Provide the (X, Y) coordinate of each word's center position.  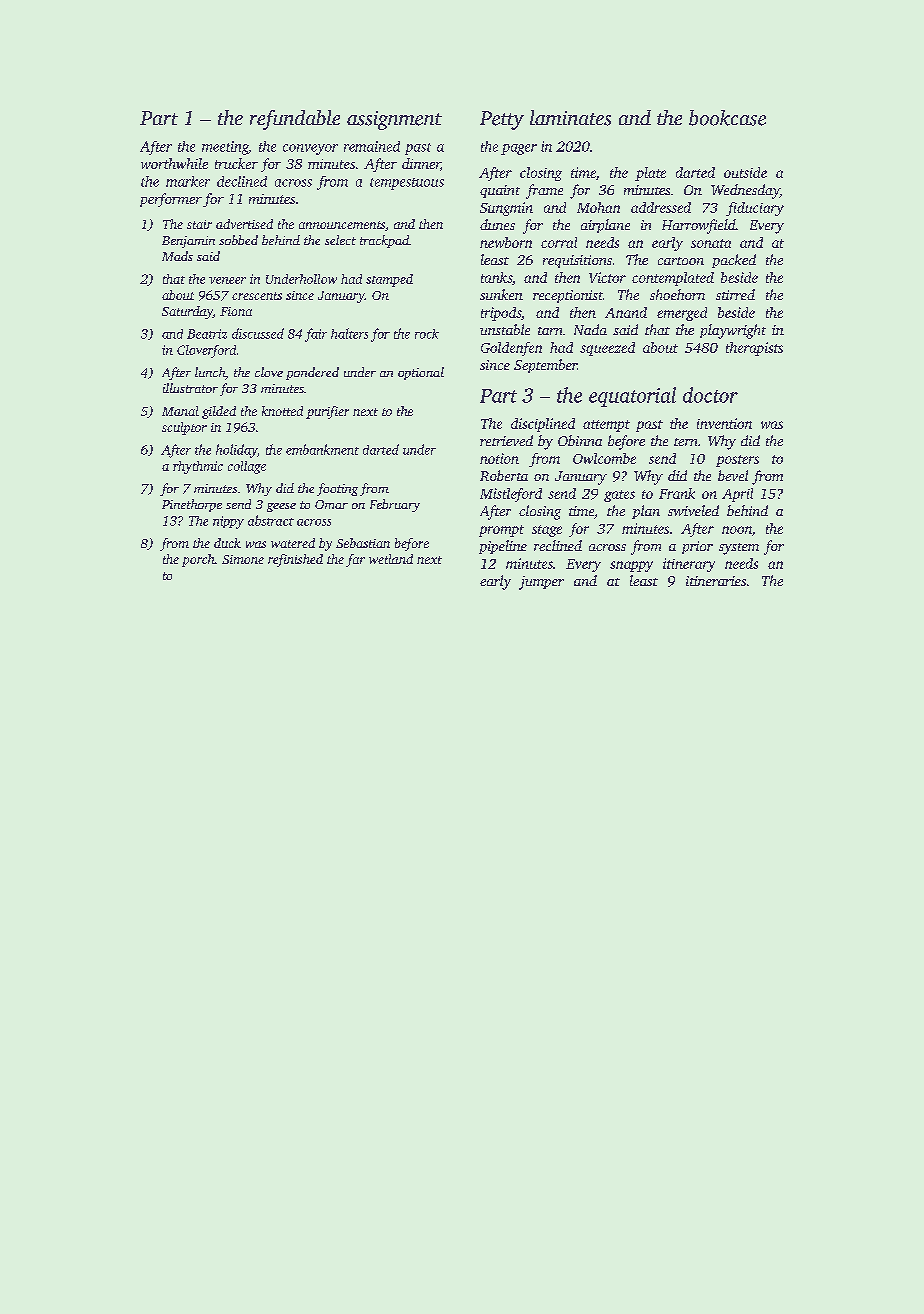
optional (421, 373)
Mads (177, 256)
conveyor (310, 149)
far (355, 560)
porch (198, 560)
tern (685, 442)
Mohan (598, 207)
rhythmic (198, 467)
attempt (606, 426)
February (395, 505)
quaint (500, 191)
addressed (661, 207)
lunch (210, 372)
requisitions (577, 261)
